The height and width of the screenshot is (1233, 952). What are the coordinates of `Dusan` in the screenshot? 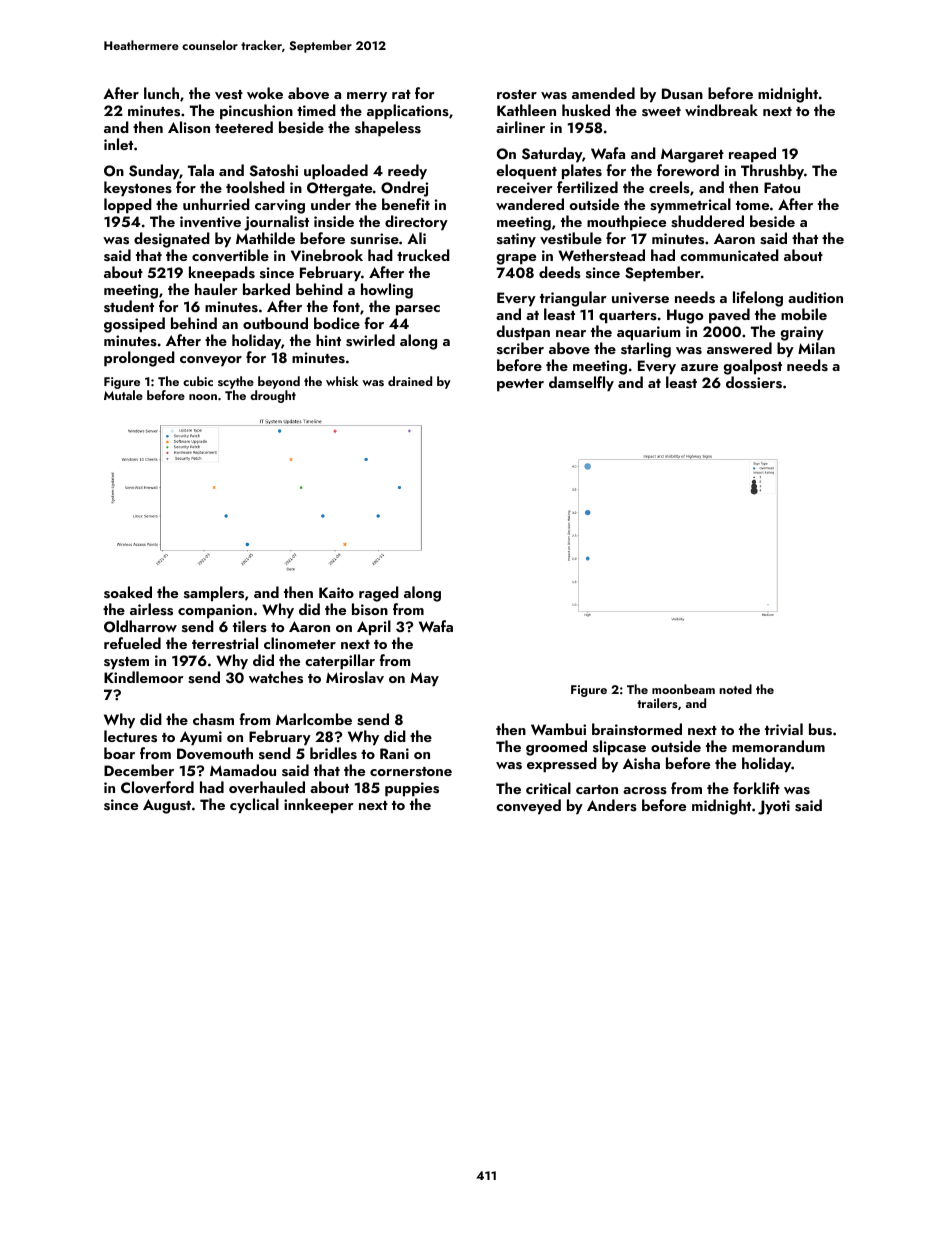 It's located at (682, 94).
